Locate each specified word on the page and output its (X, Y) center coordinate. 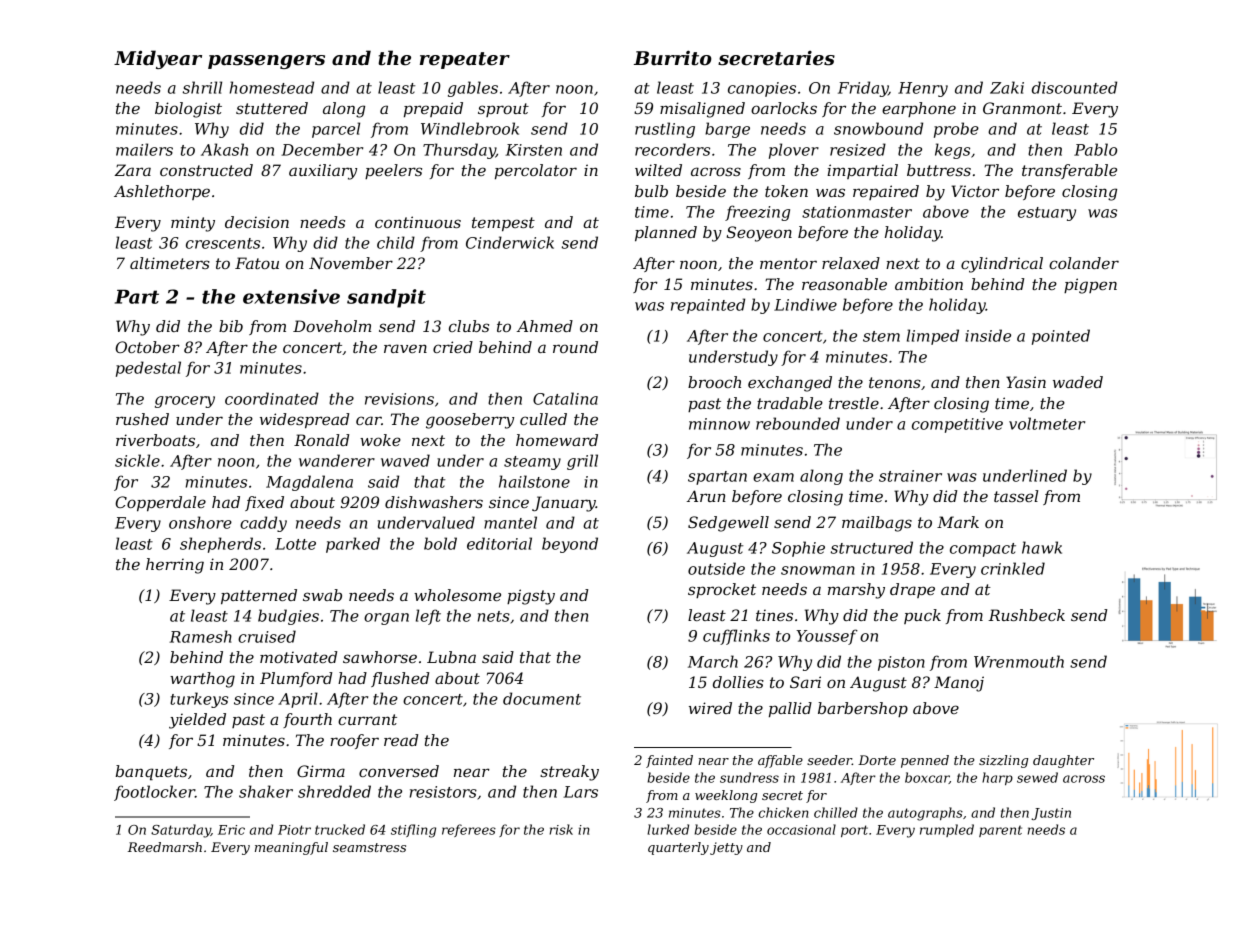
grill (582, 462)
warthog (202, 680)
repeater (465, 60)
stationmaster (857, 212)
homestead (272, 87)
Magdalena (309, 483)
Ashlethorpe (162, 192)
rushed (142, 419)
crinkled (1013, 568)
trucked (340, 829)
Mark (958, 522)
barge (727, 130)
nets (494, 616)
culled (543, 419)
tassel (1016, 496)
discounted (1074, 87)
